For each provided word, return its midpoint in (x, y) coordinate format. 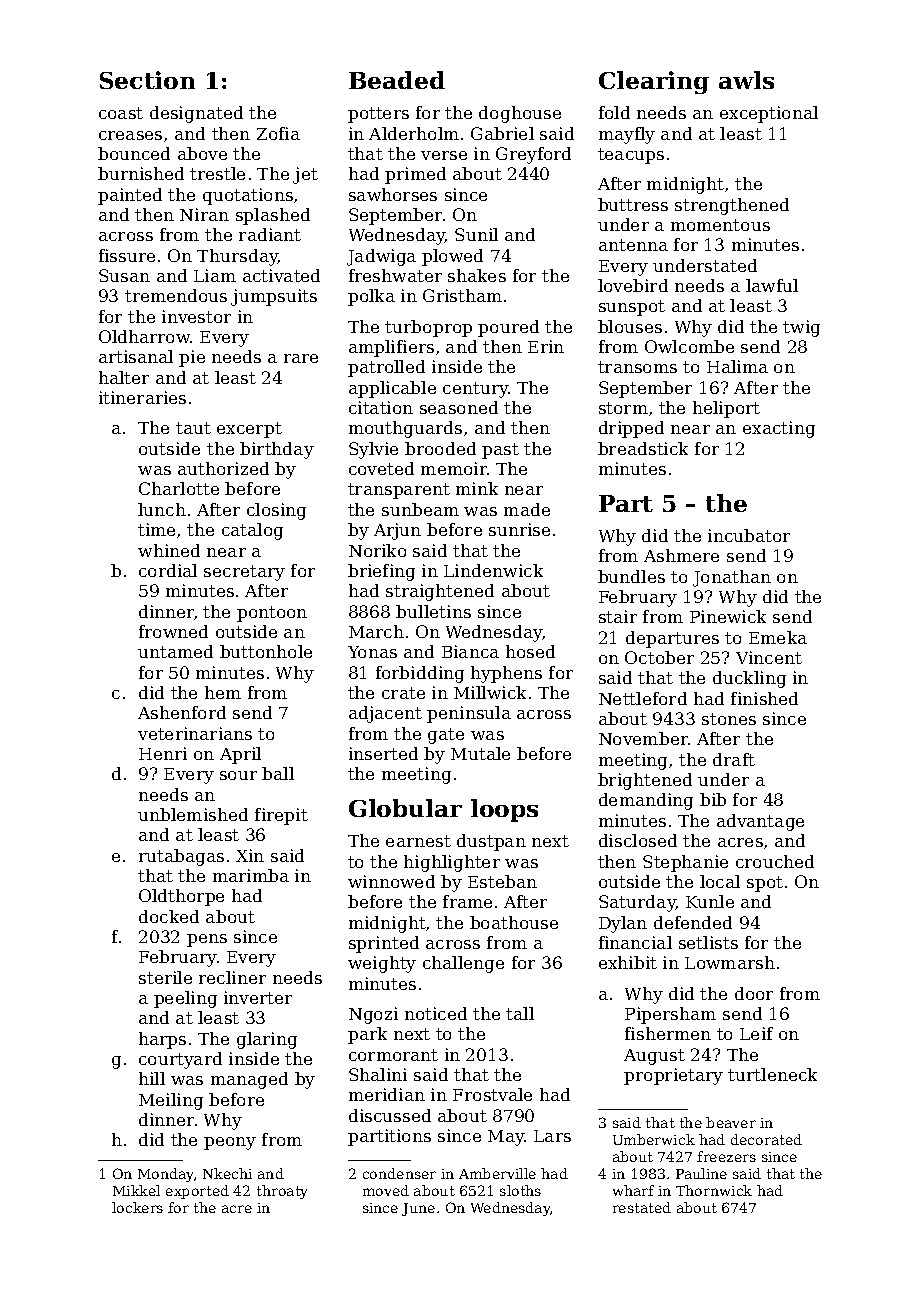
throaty (282, 1192)
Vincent (769, 657)
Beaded (397, 80)
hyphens (506, 674)
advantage (760, 822)
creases (130, 135)
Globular (405, 808)
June (418, 1209)
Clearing (654, 82)
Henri (163, 753)
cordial (168, 570)
